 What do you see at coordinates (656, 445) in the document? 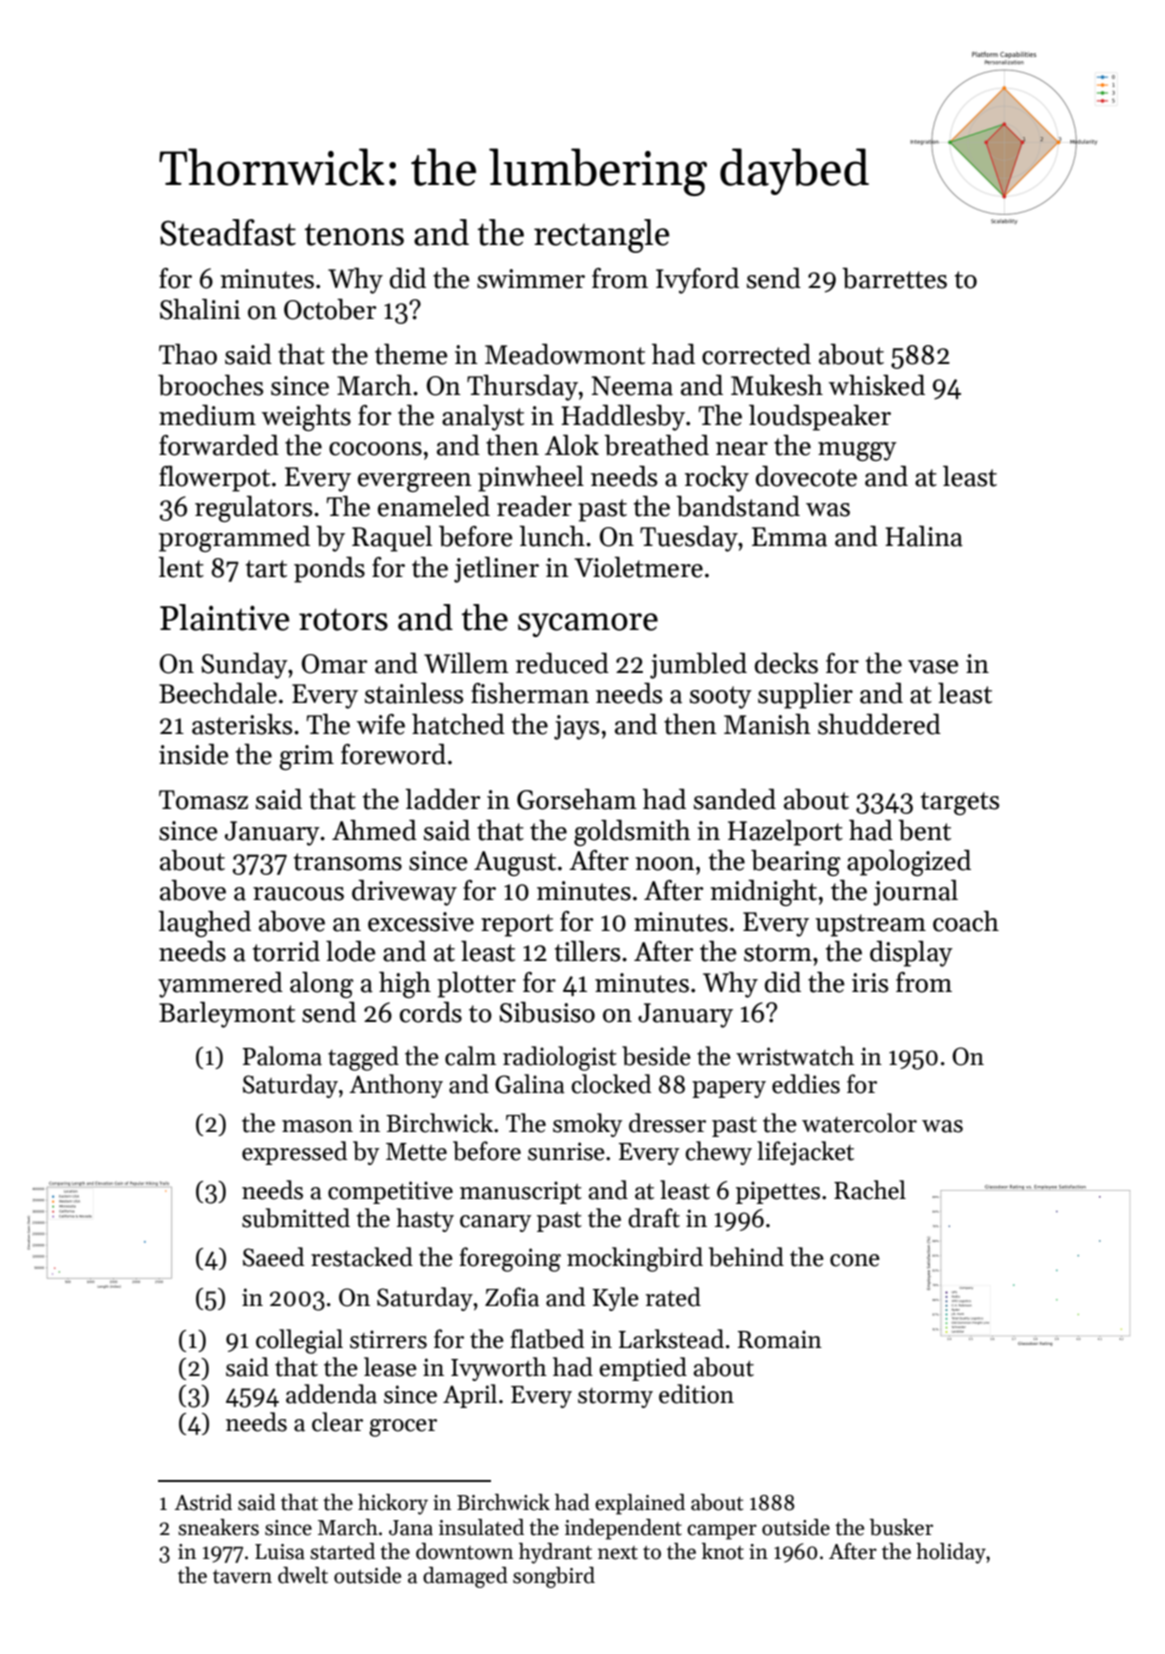
I see `breathed` at bounding box center [656, 445].
